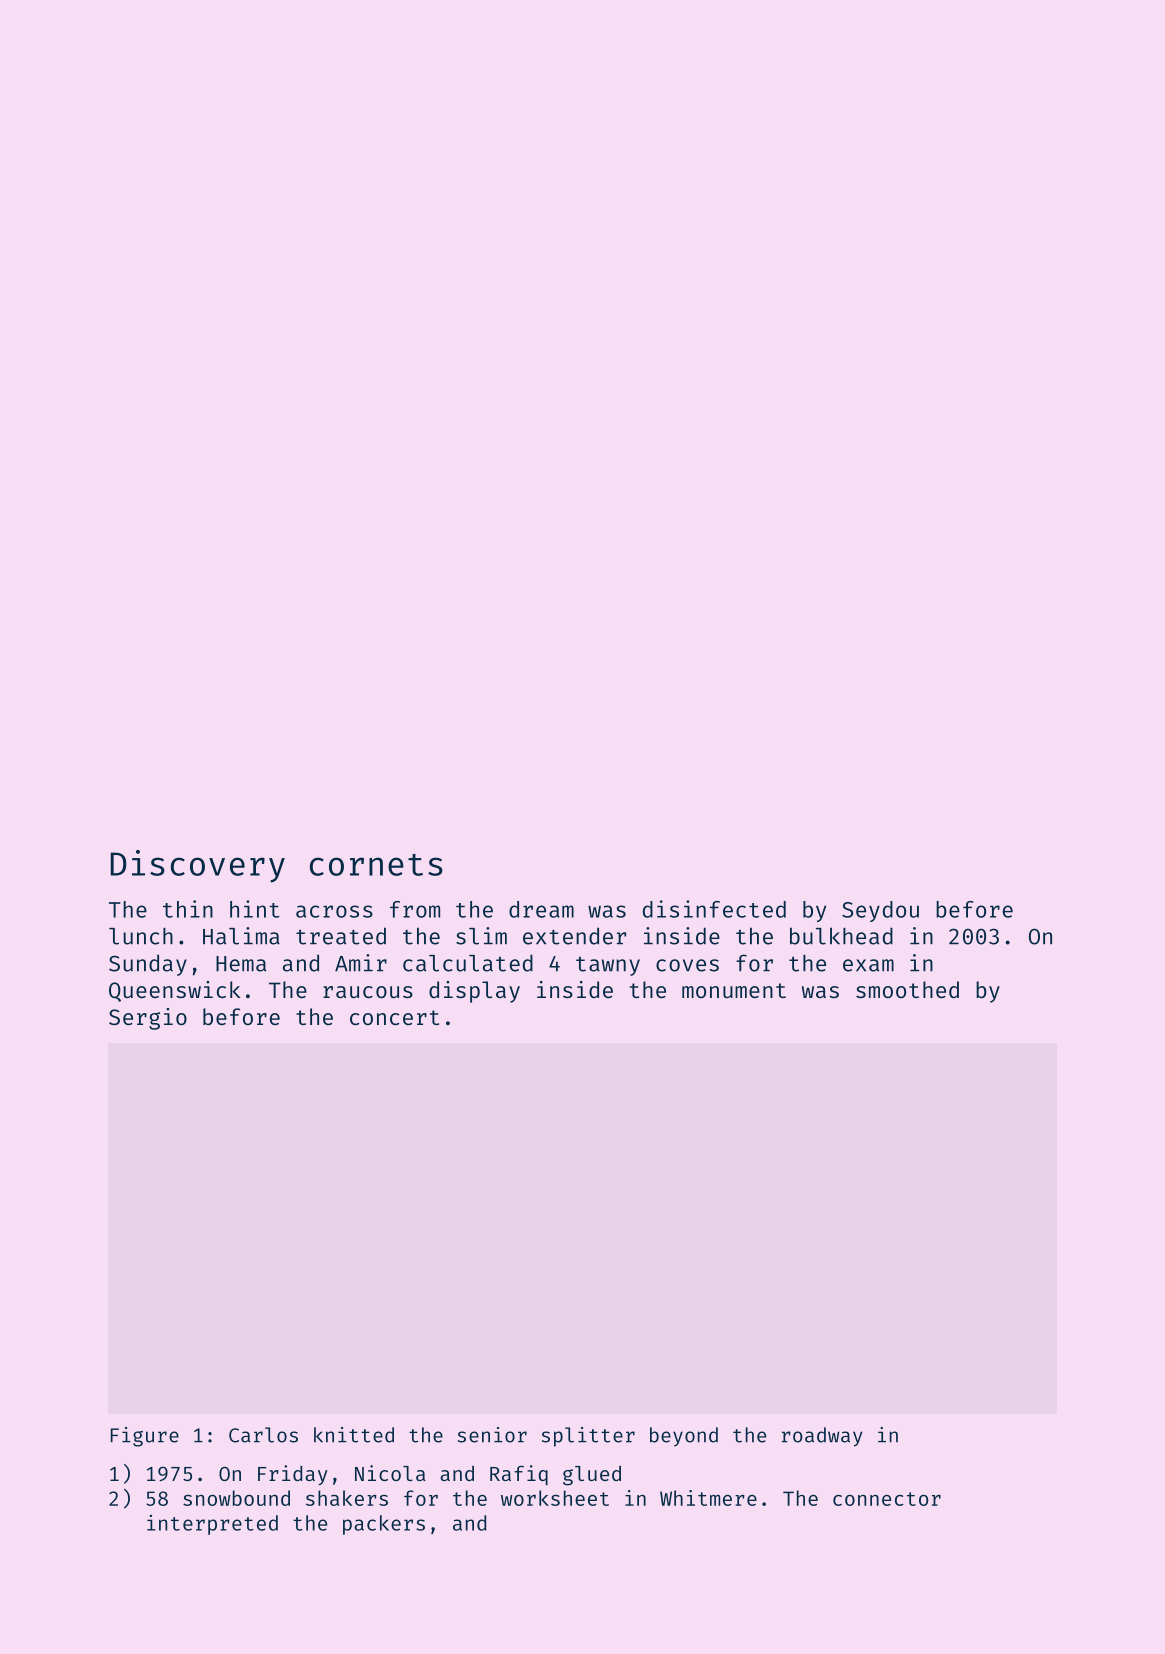 This page has width=1165, height=1654. Describe the element at coordinates (822, 1437) in the page. I see `roadway` at that location.
